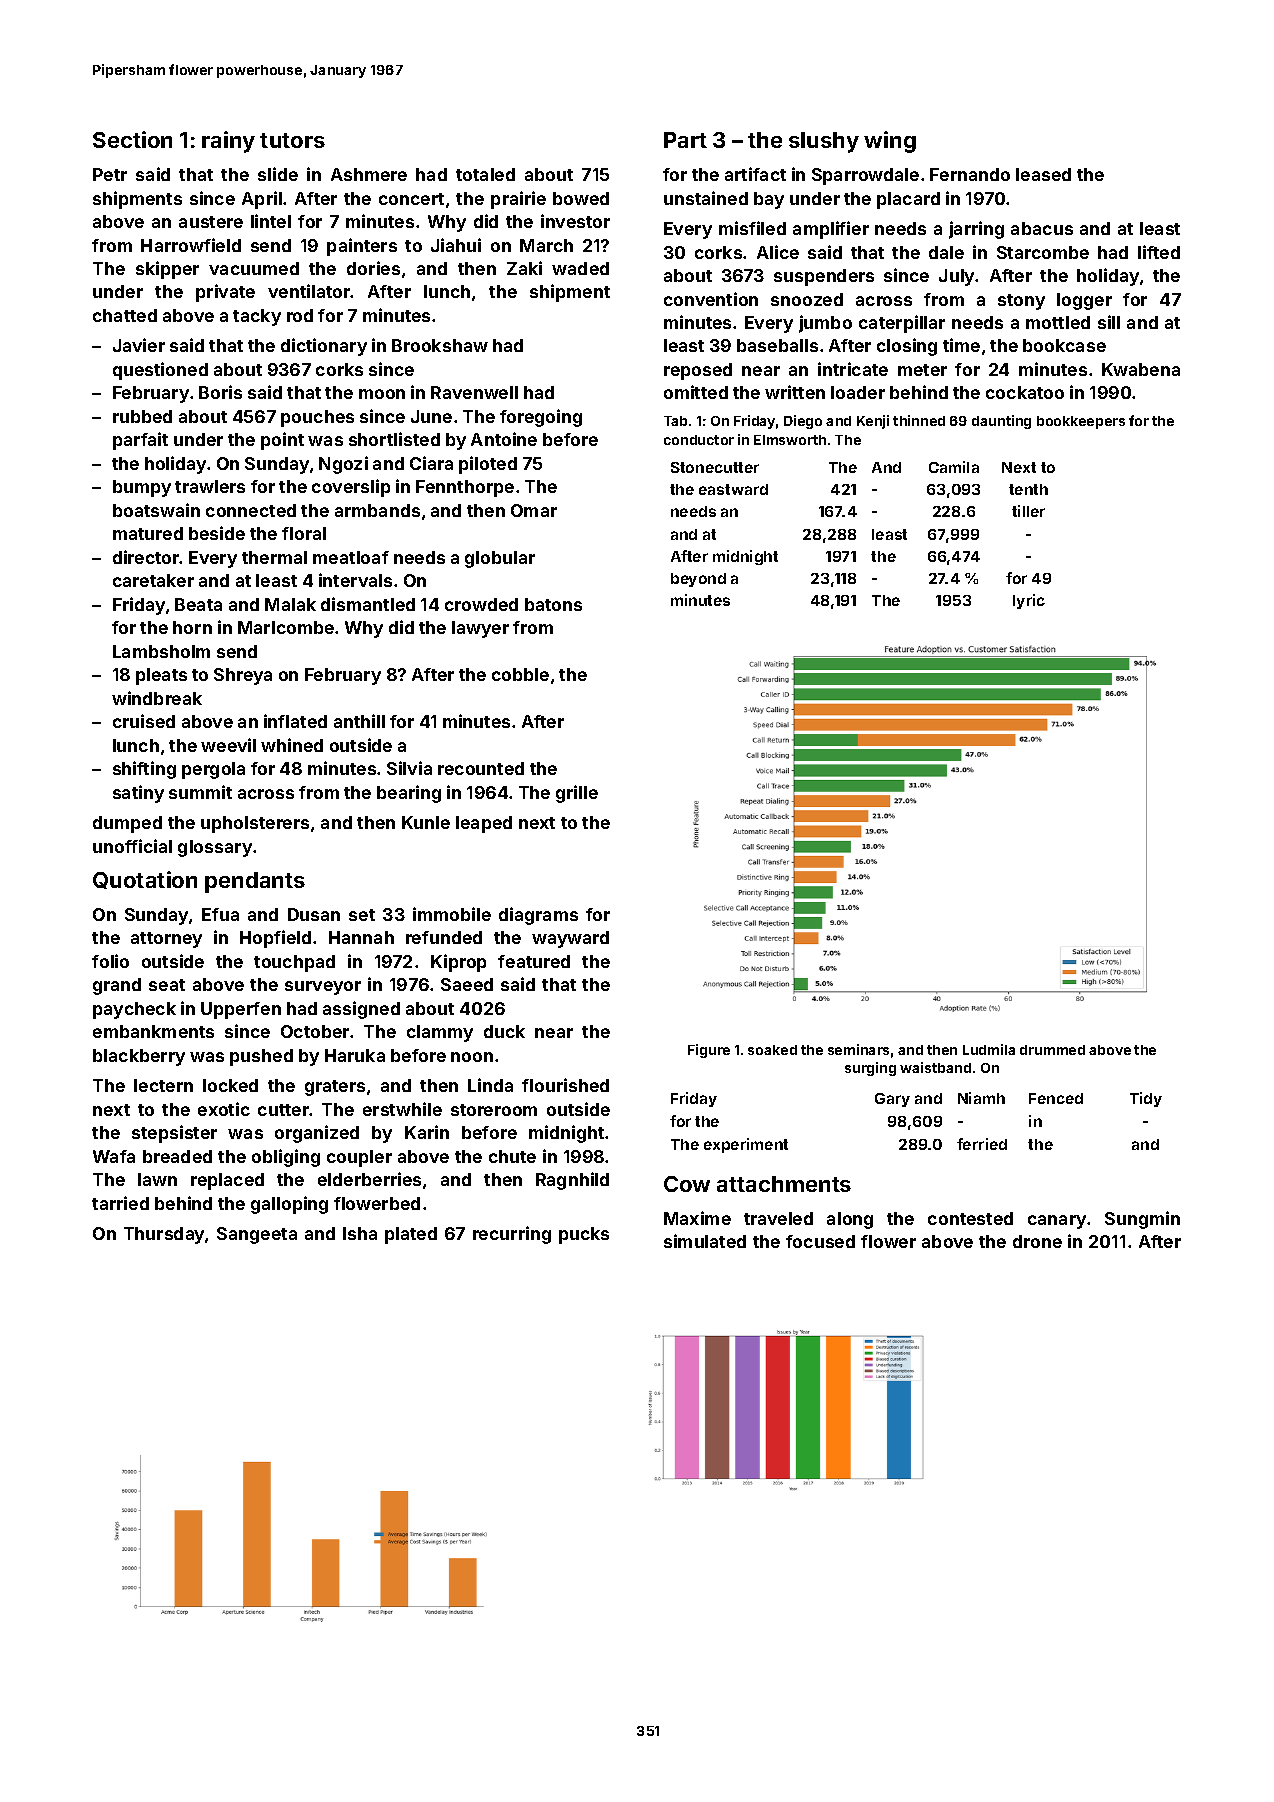  What do you see at coordinates (989, 1049) in the document?
I see `Ludmila` at bounding box center [989, 1049].
